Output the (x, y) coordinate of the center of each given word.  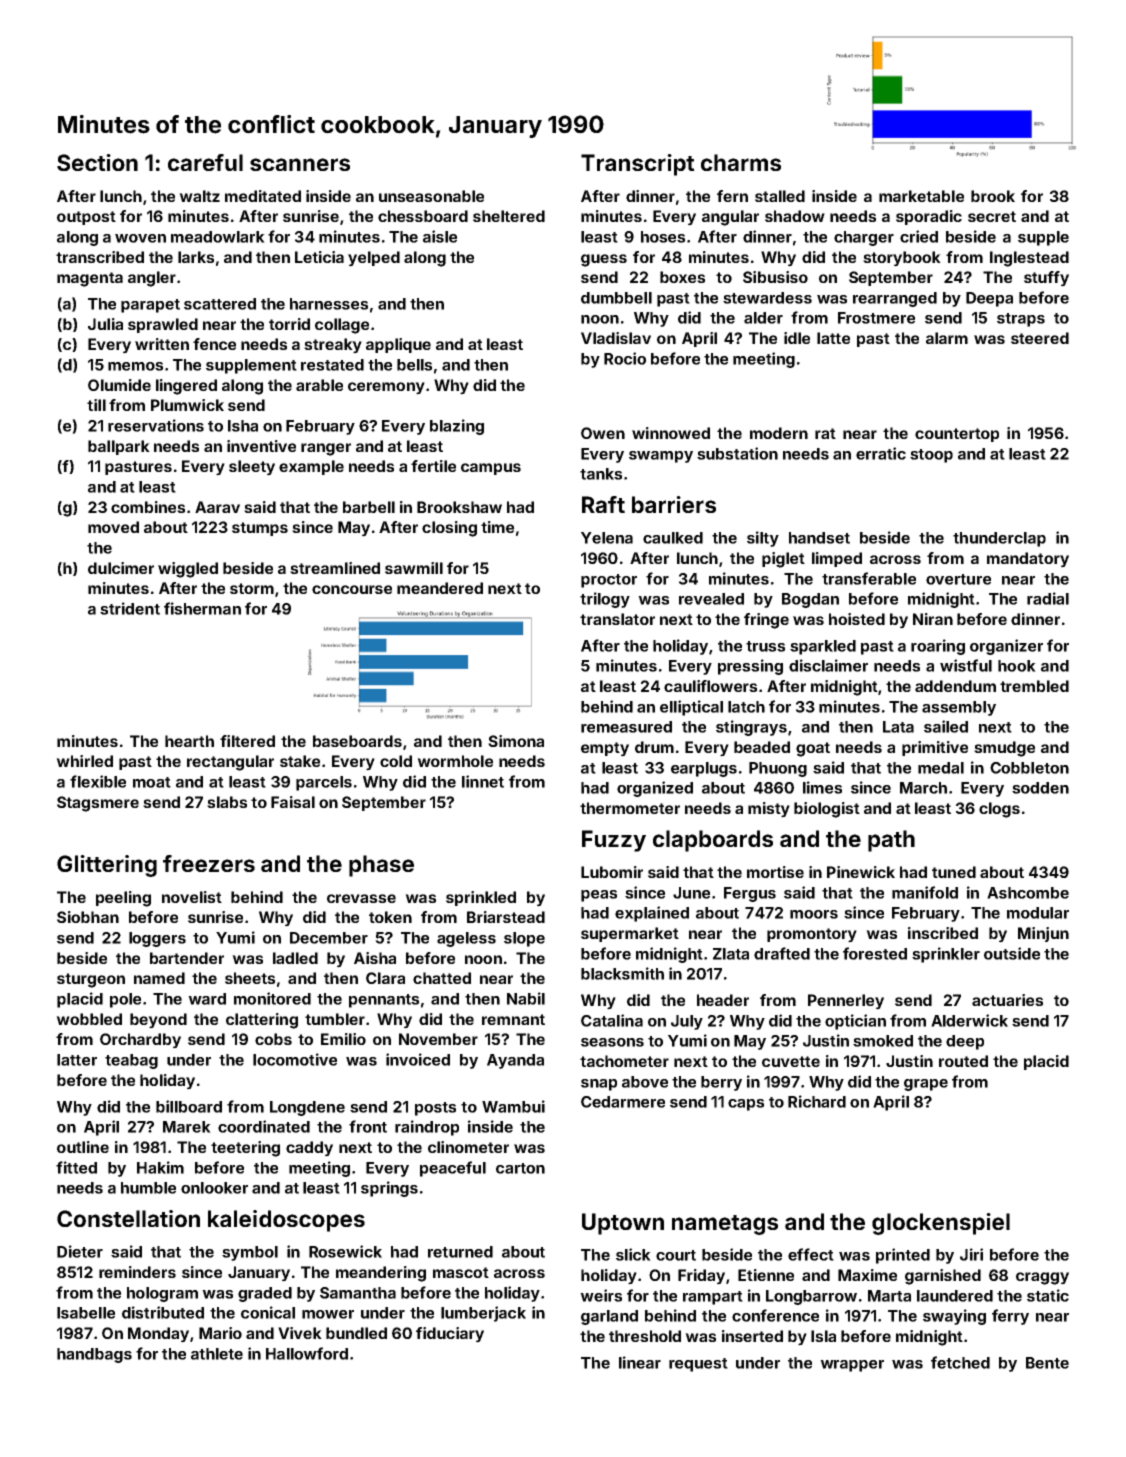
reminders (137, 1272)
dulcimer (121, 568)
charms (741, 162)
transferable (869, 578)
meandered (440, 588)
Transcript (638, 165)
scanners (300, 164)
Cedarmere (623, 1102)
